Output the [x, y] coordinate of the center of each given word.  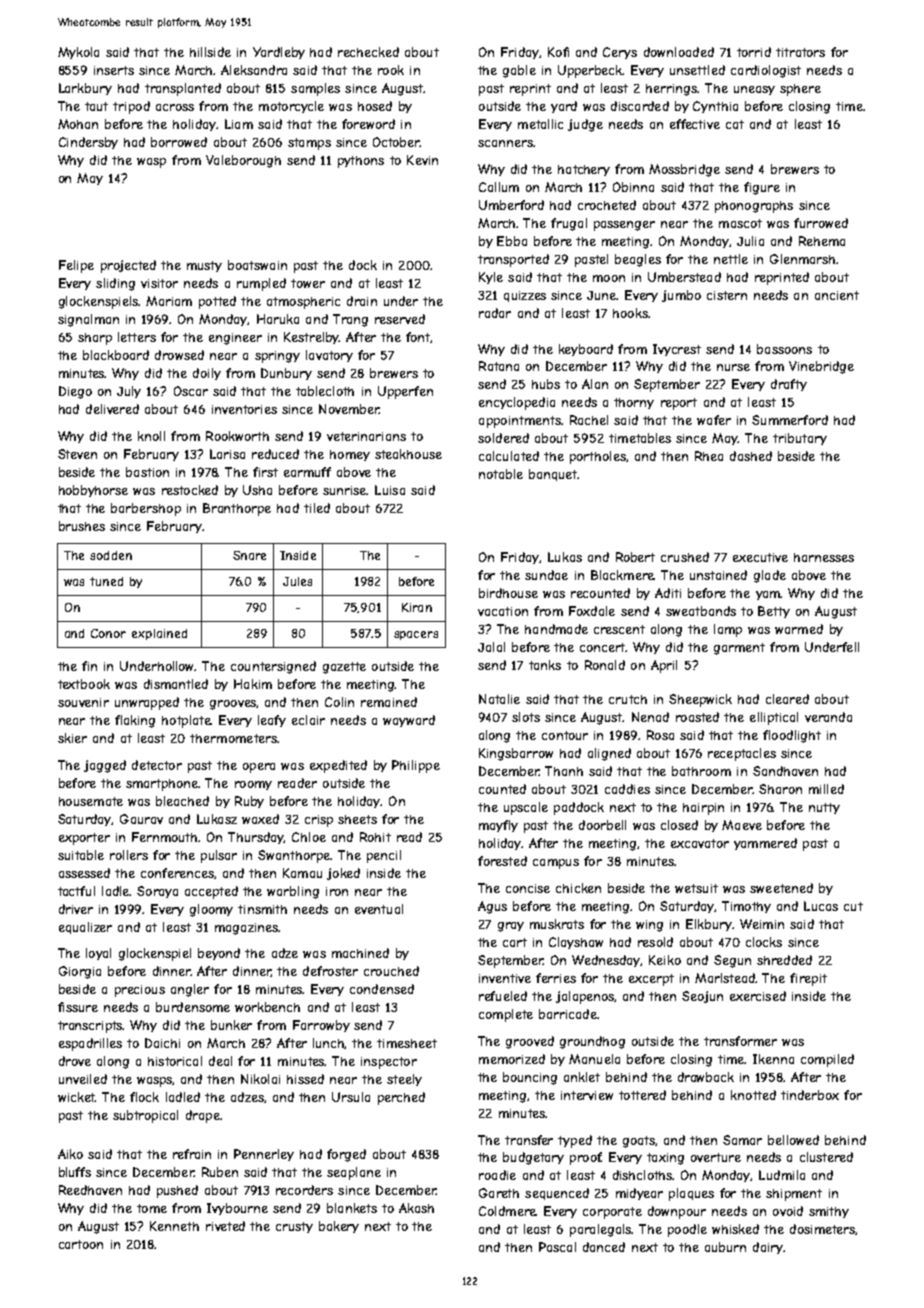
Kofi [558, 52]
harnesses [824, 557]
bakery [339, 1227]
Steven [77, 454]
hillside [210, 52]
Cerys [620, 53]
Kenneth [174, 1226]
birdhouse [508, 593]
